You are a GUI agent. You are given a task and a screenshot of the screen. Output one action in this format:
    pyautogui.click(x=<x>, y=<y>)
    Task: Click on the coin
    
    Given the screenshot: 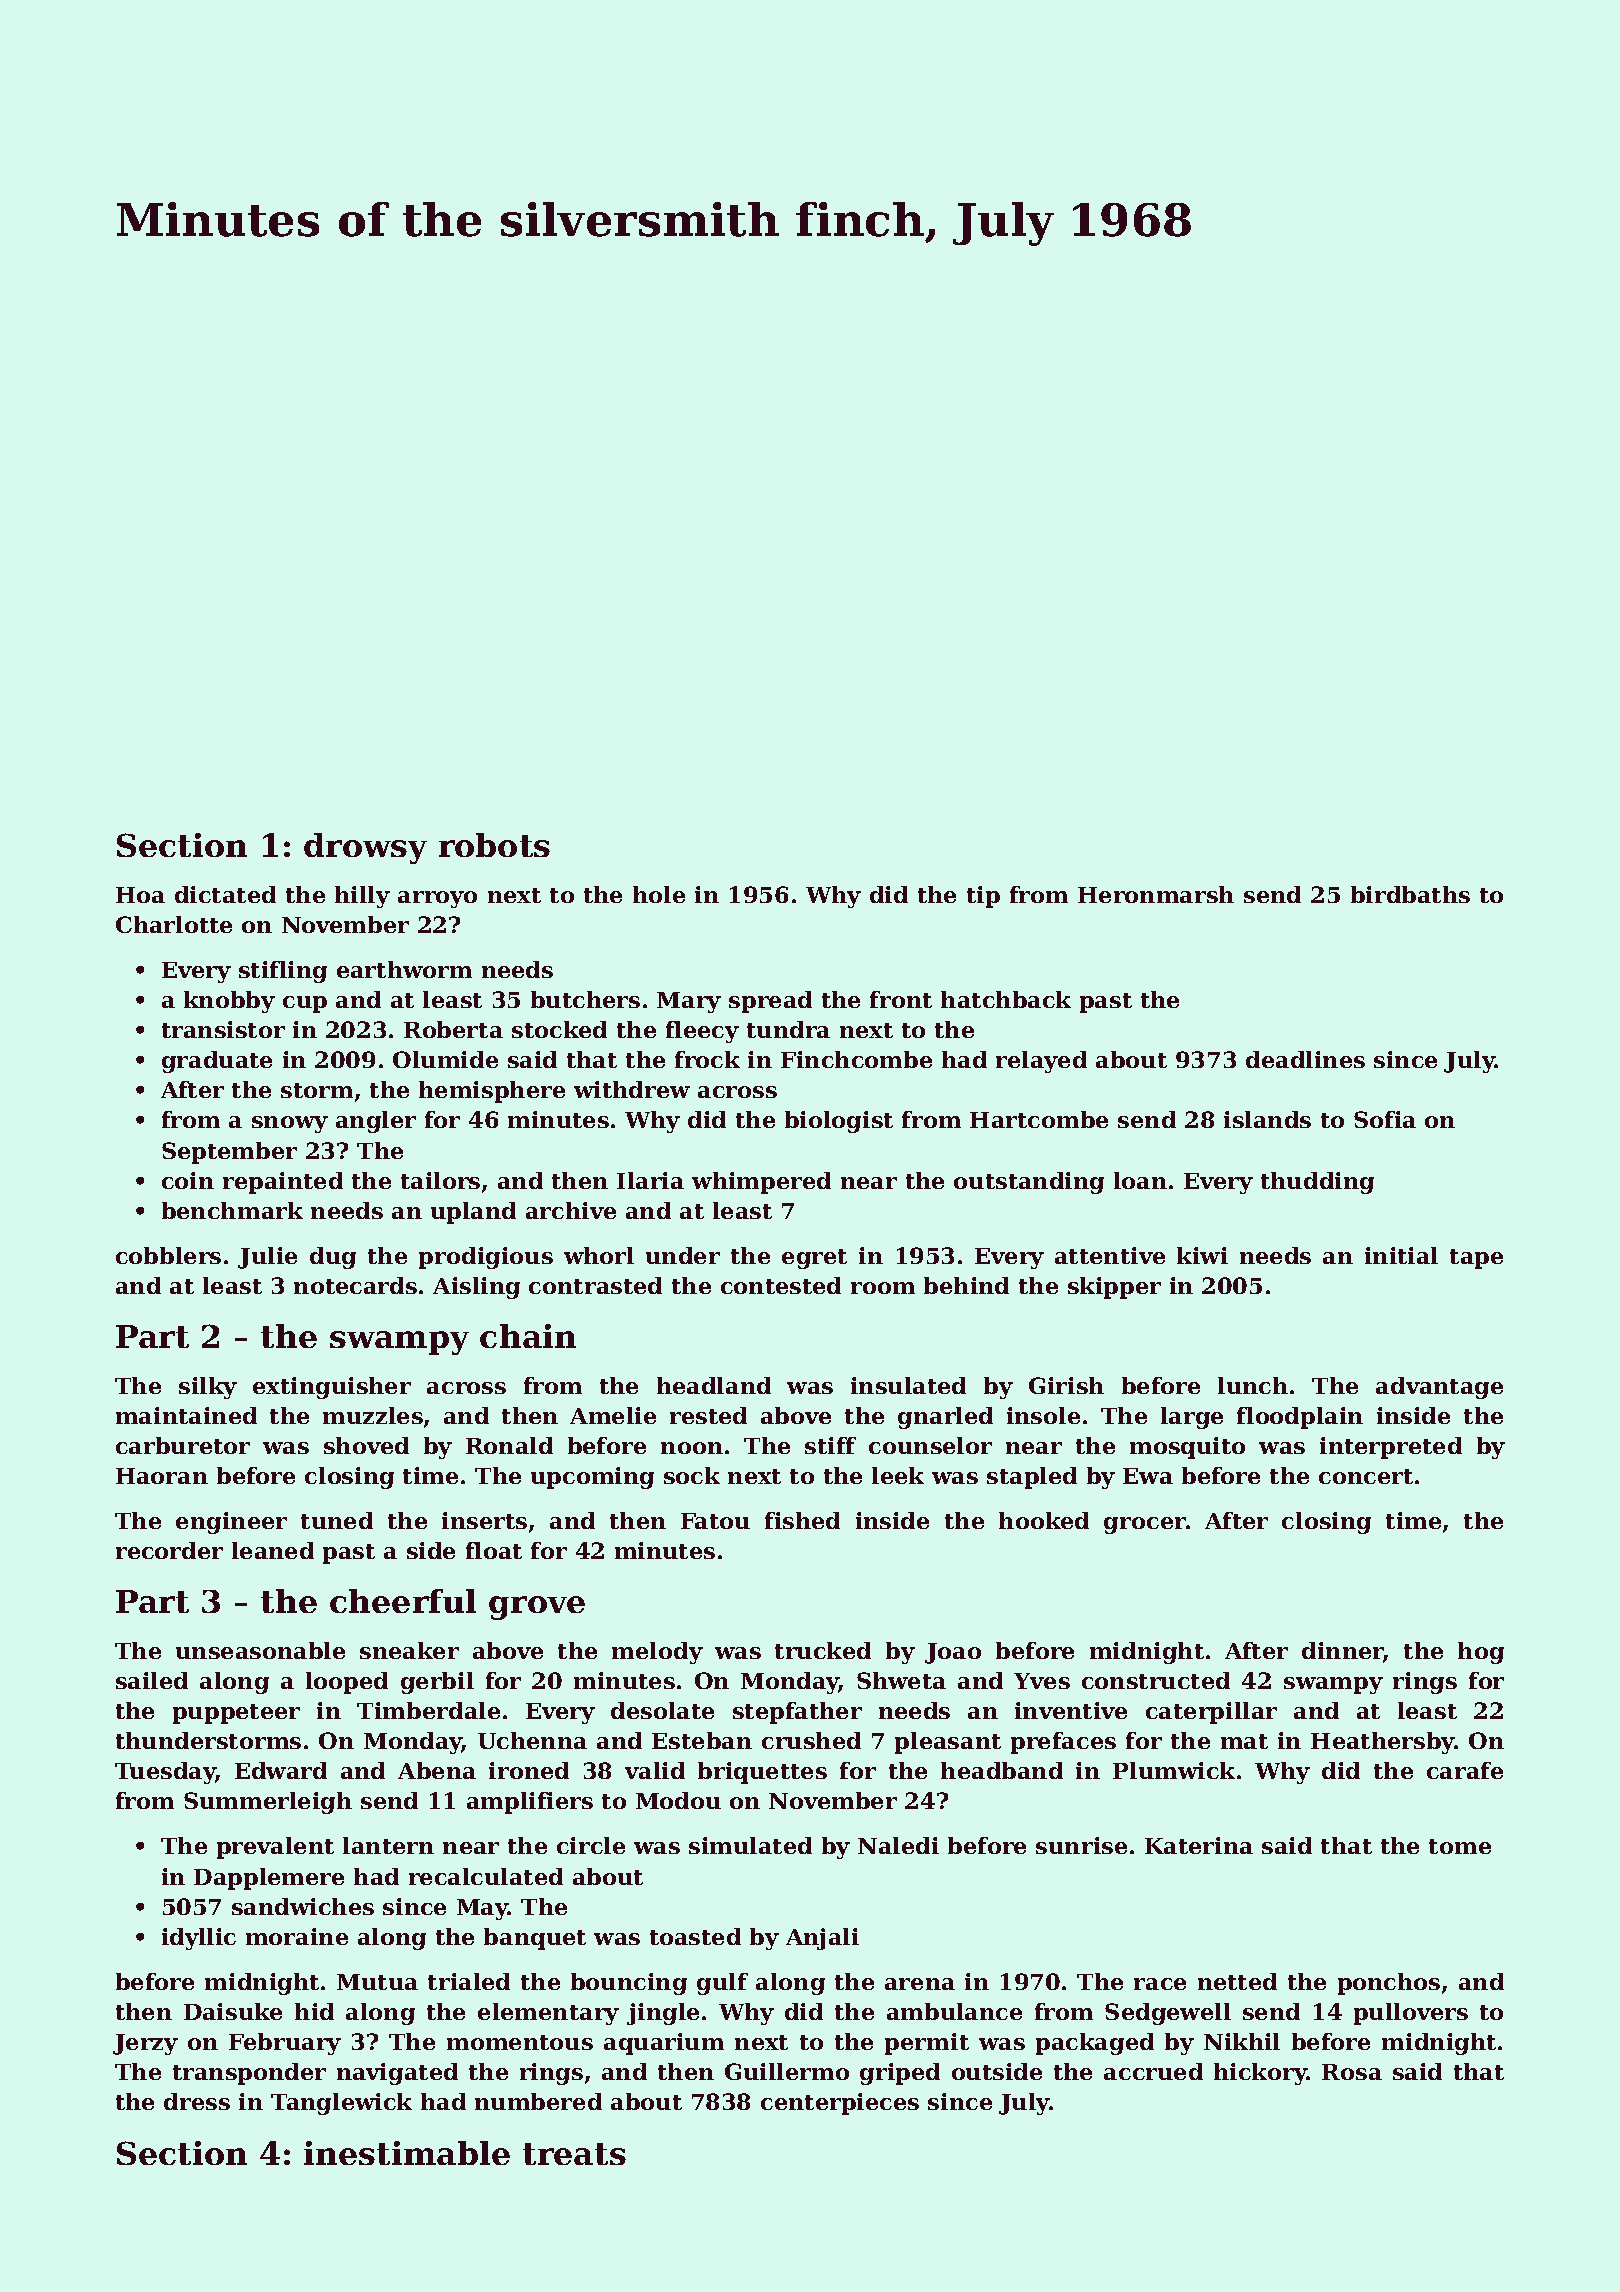 What is the action you would take?
    pyautogui.click(x=188, y=1180)
